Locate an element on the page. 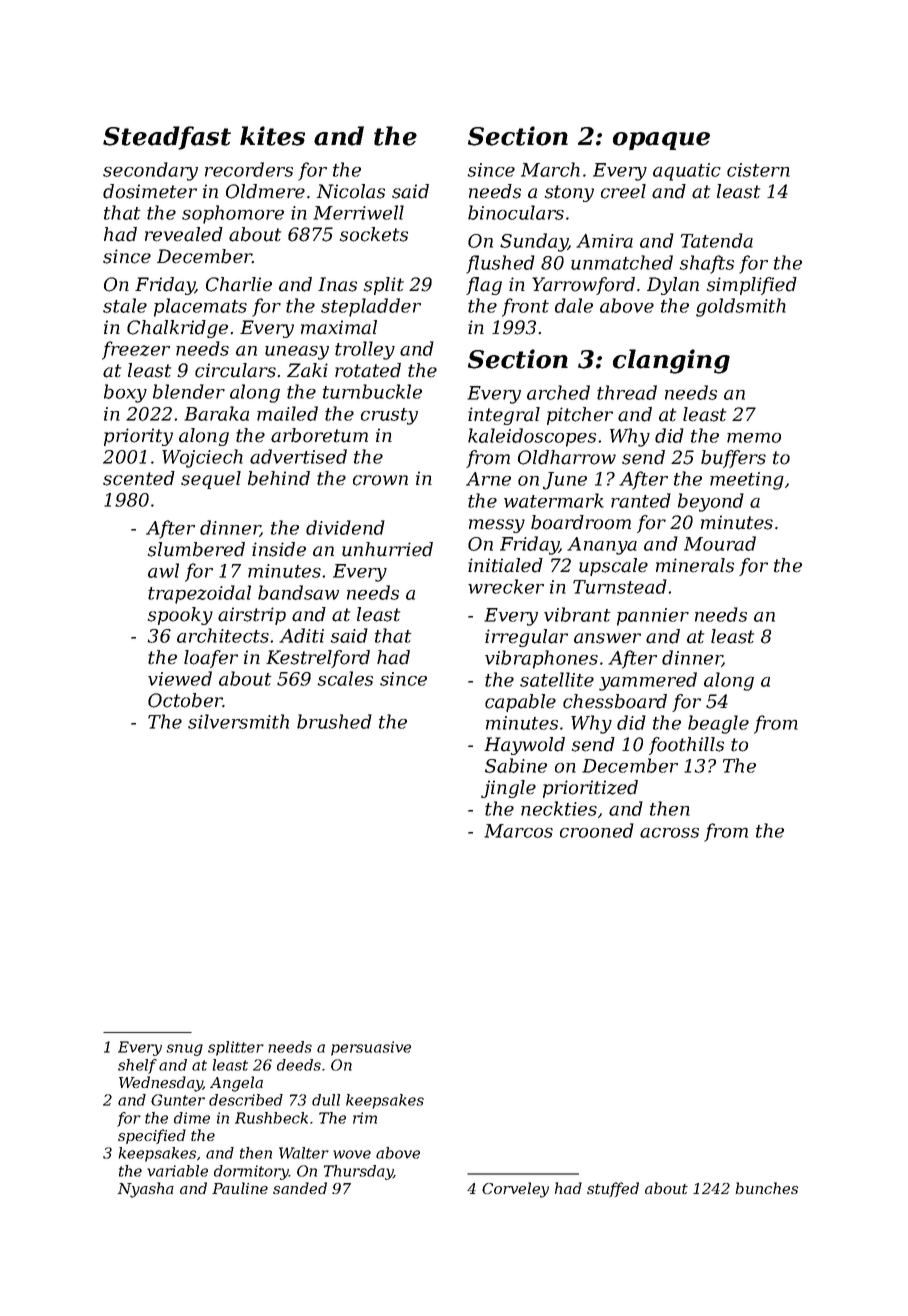  across is located at coordinates (669, 833).
